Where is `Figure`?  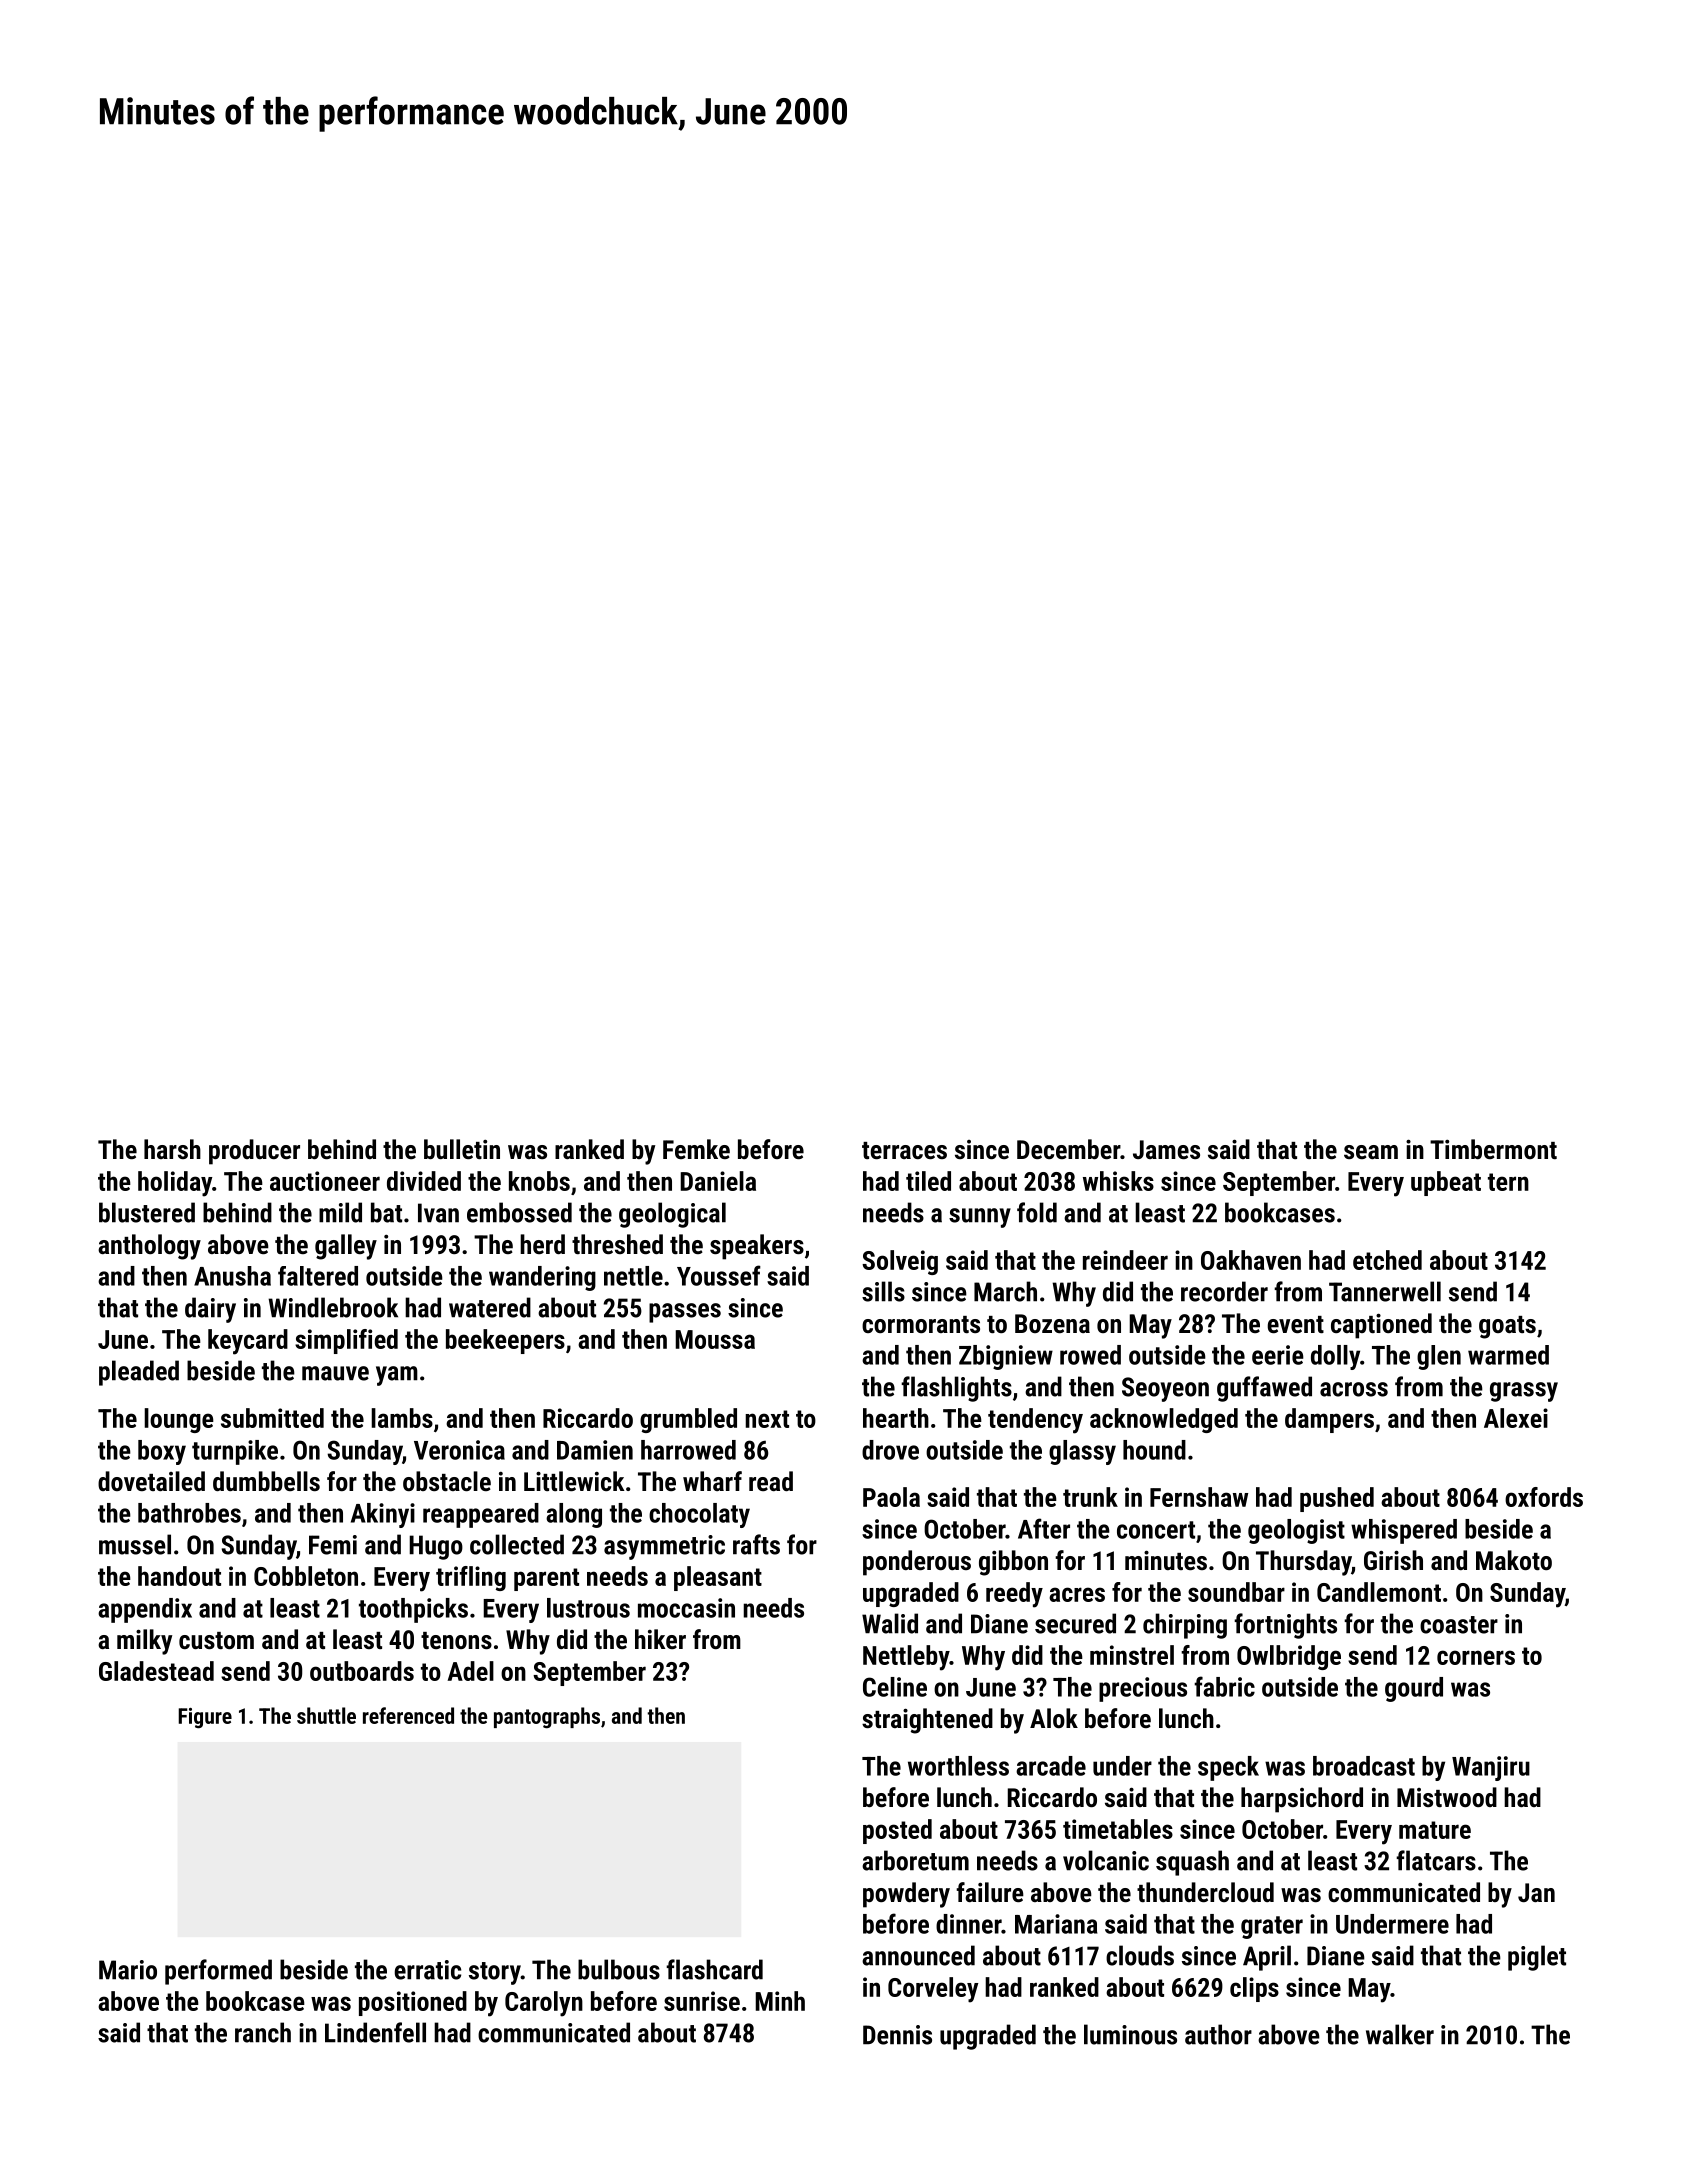
Figure is located at coordinates (205, 1718).
